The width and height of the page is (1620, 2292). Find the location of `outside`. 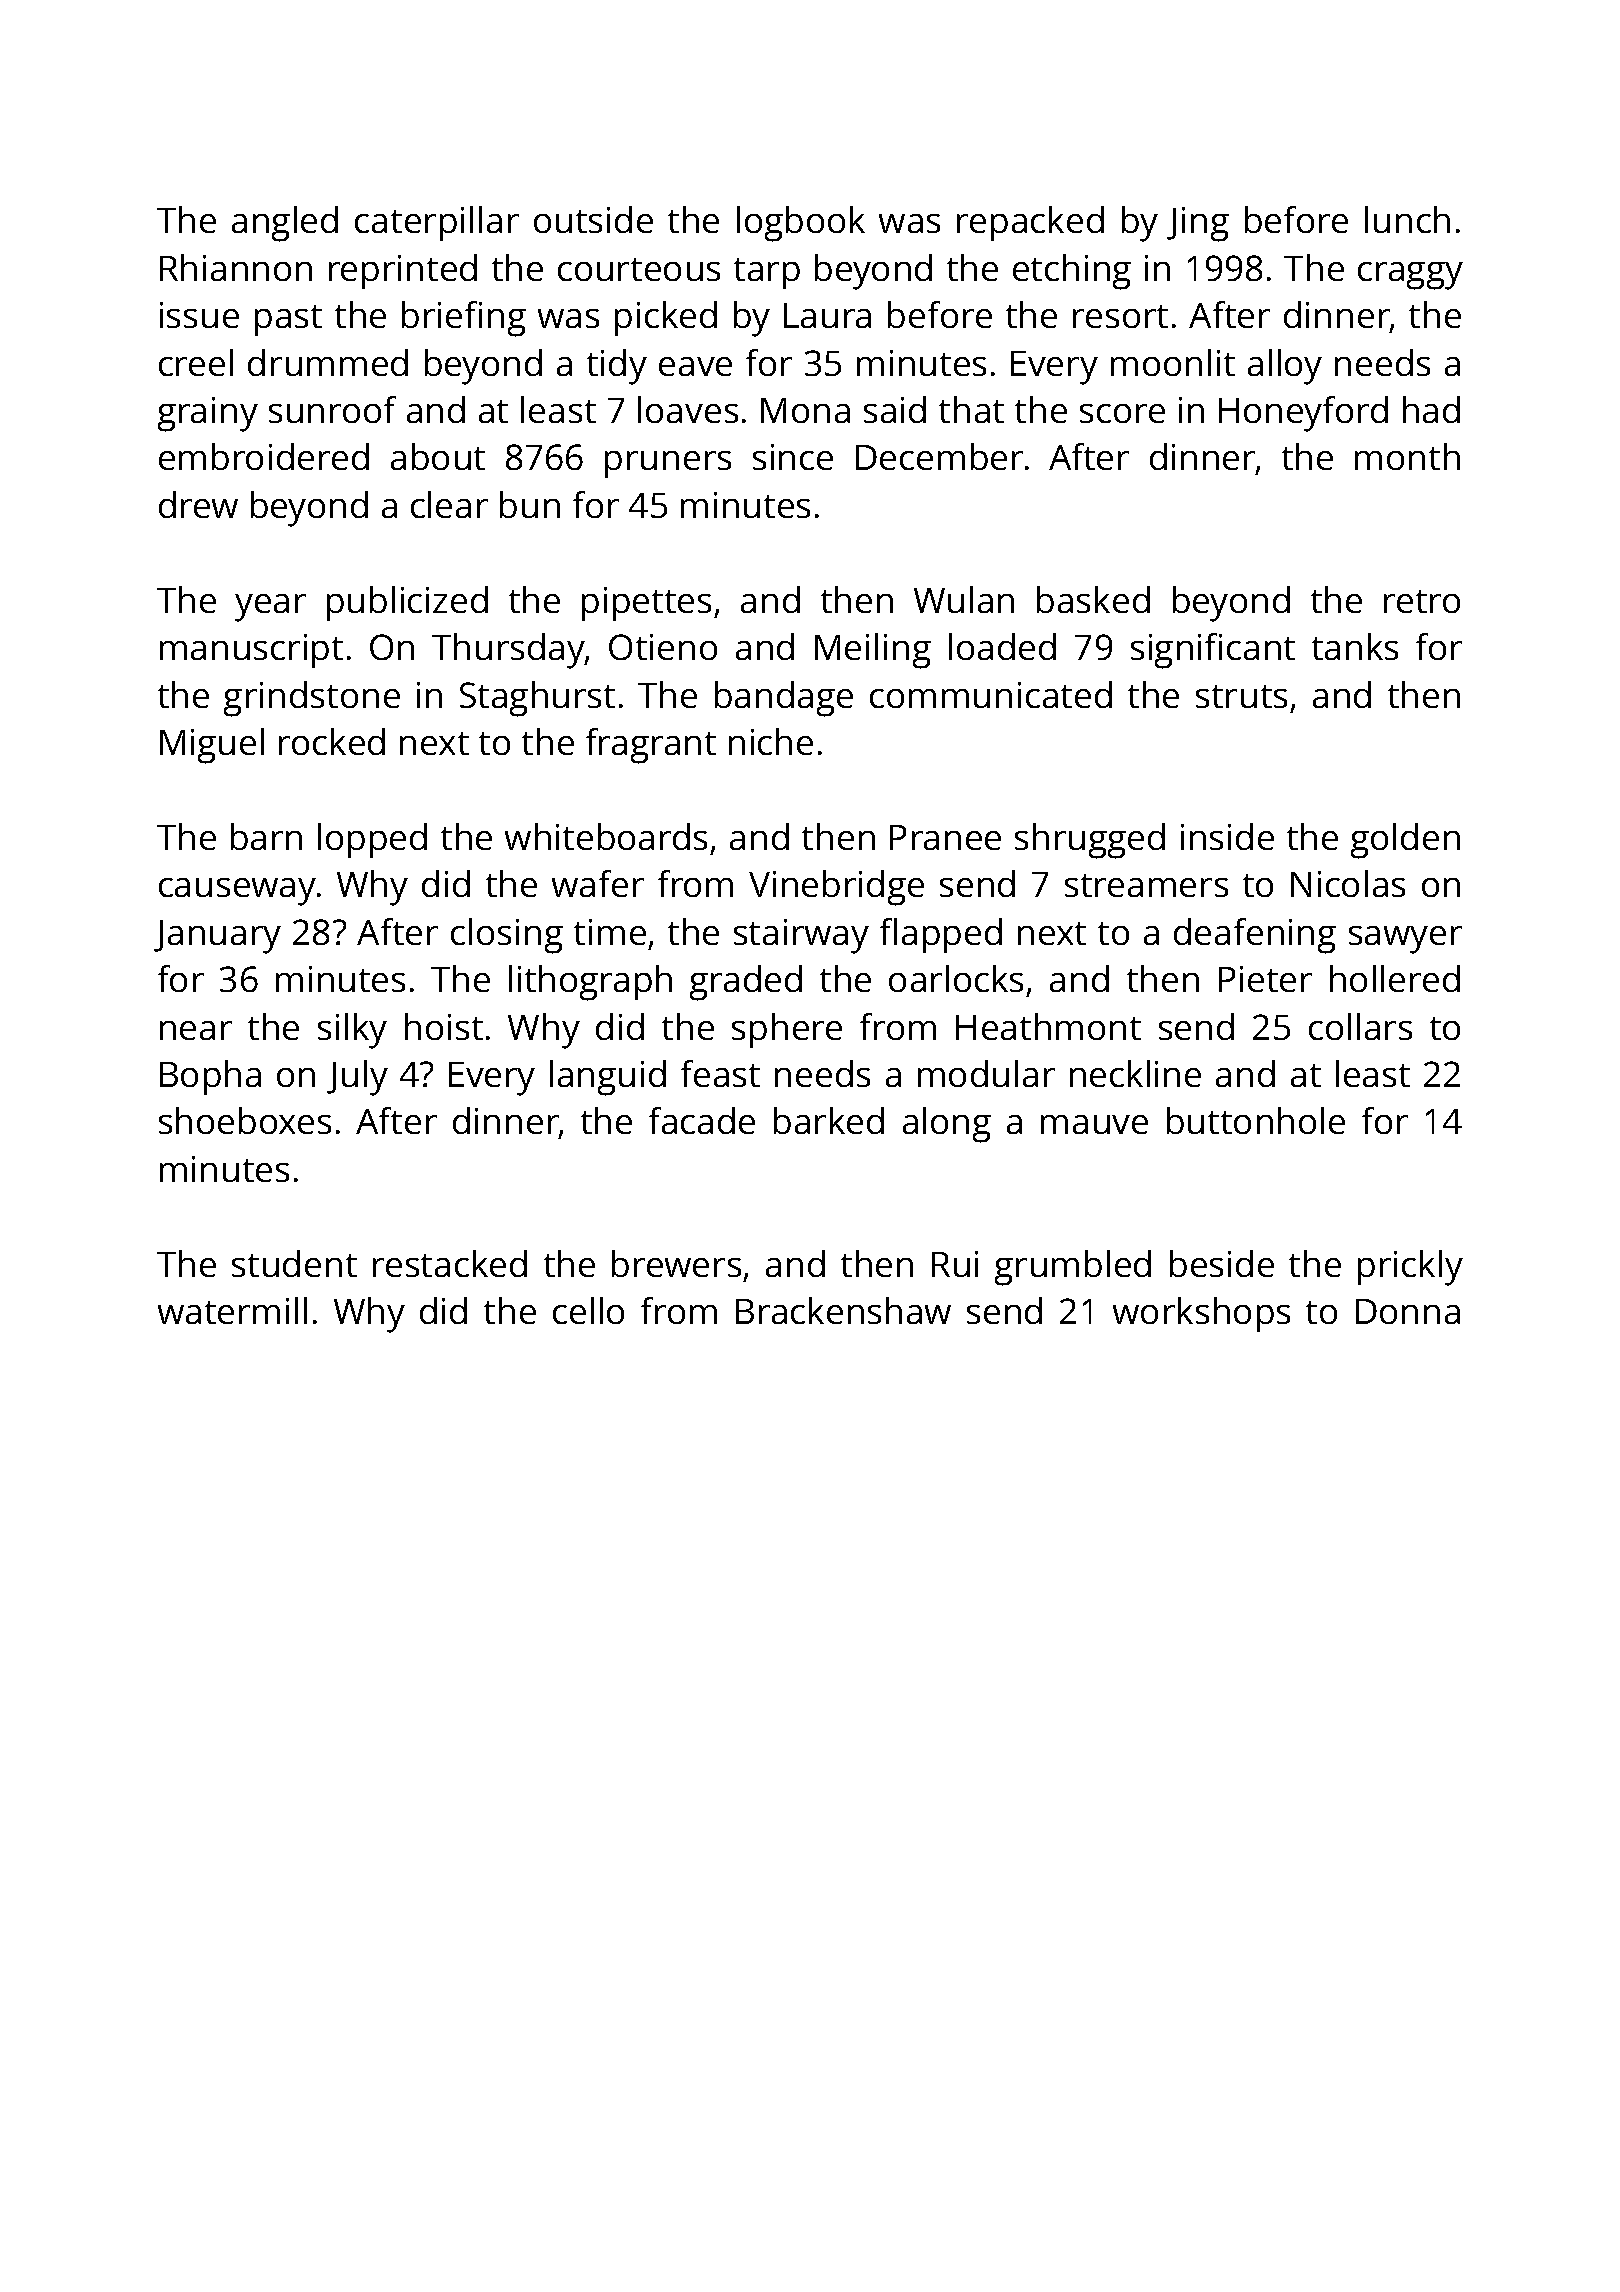

outside is located at coordinates (593, 219).
